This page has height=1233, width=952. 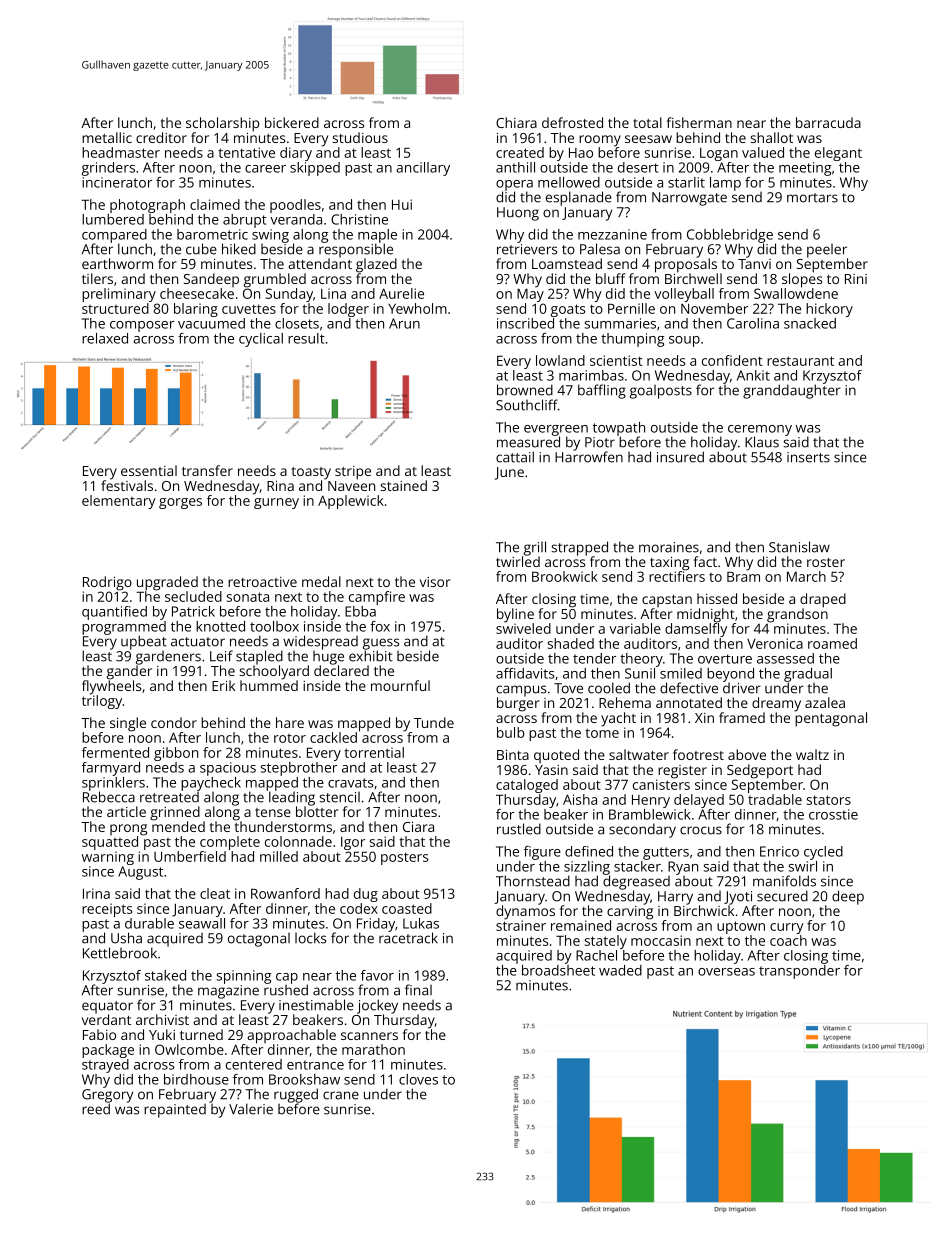 What do you see at coordinates (418, 1079) in the page?
I see `cloves` at bounding box center [418, 1079].
